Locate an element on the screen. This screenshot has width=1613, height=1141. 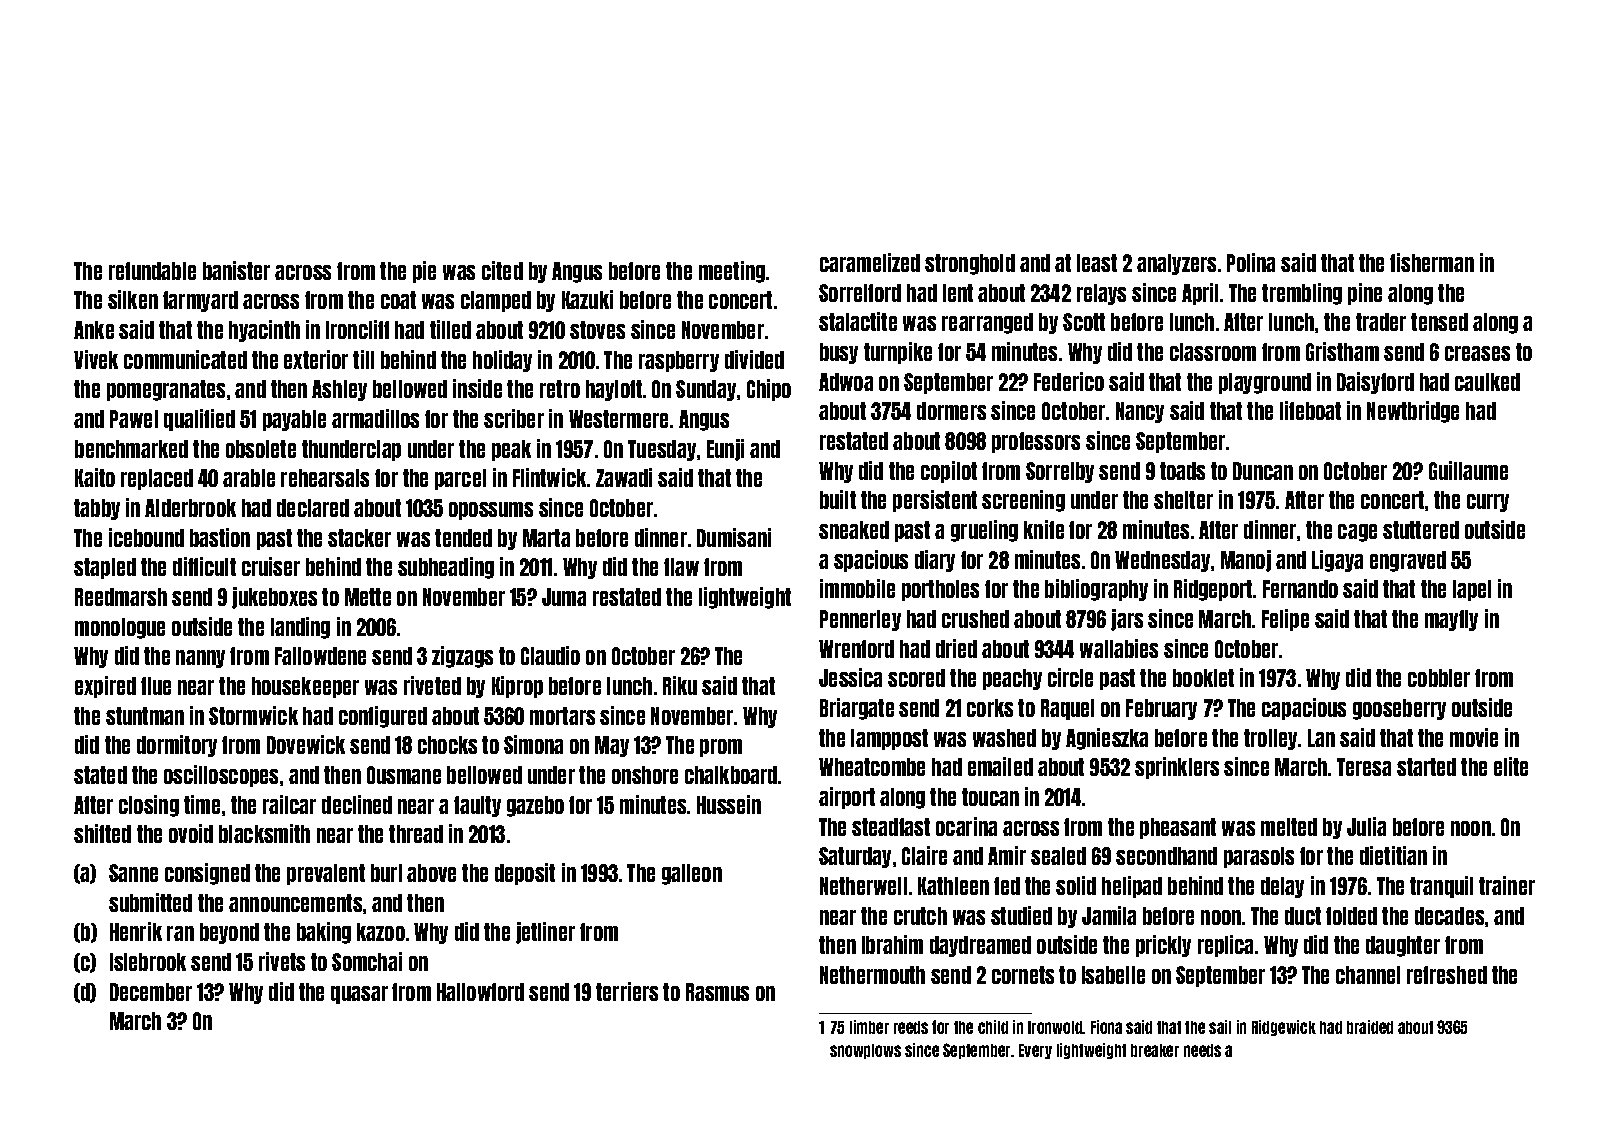
terriers is located at coordinates (627, 991).
